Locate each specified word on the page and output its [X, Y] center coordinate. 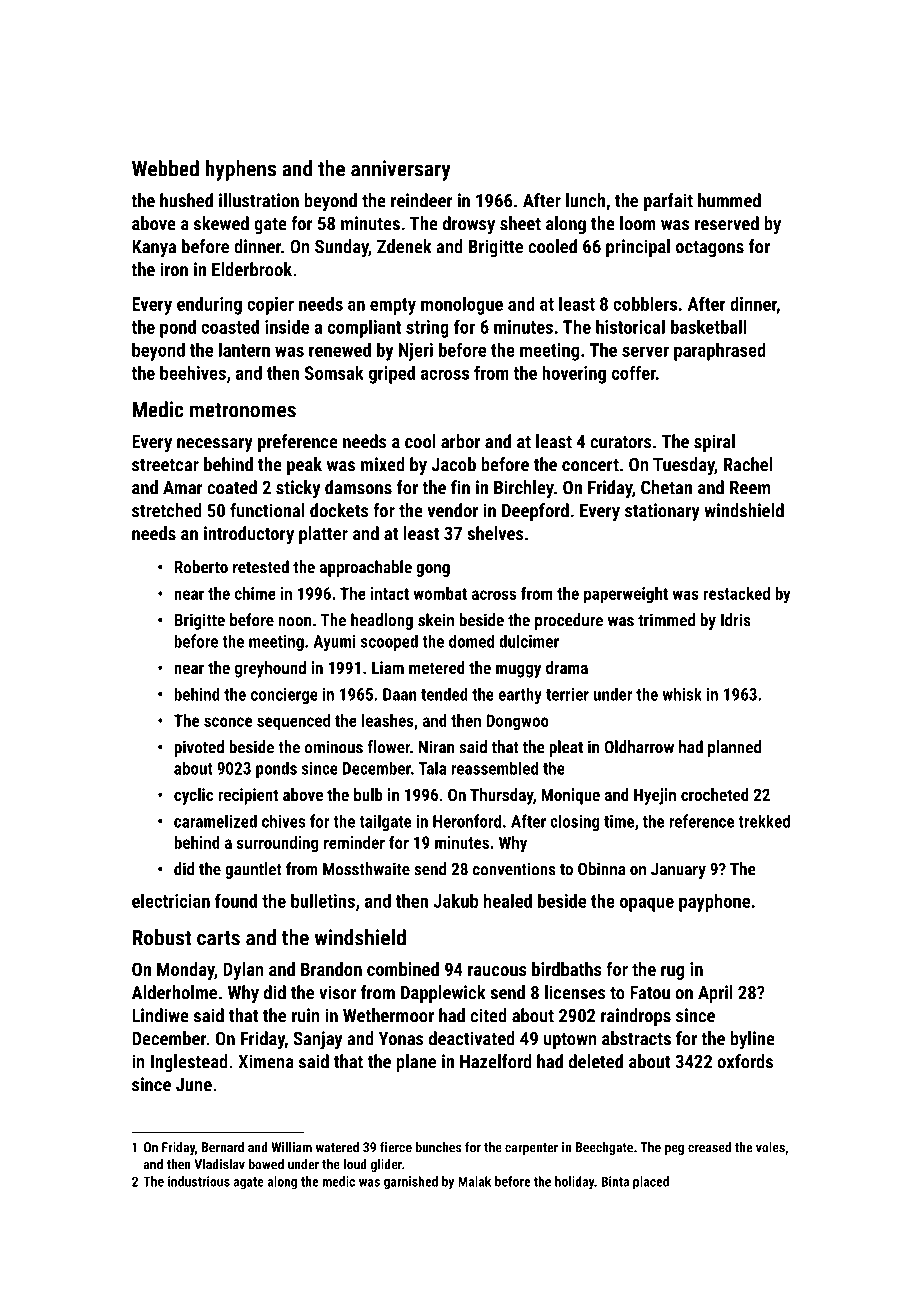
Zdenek [404, 246]
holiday [574, 1183]
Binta [615, 1181]
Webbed [165, 168]
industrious [199, 1181]
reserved [727, 223]
